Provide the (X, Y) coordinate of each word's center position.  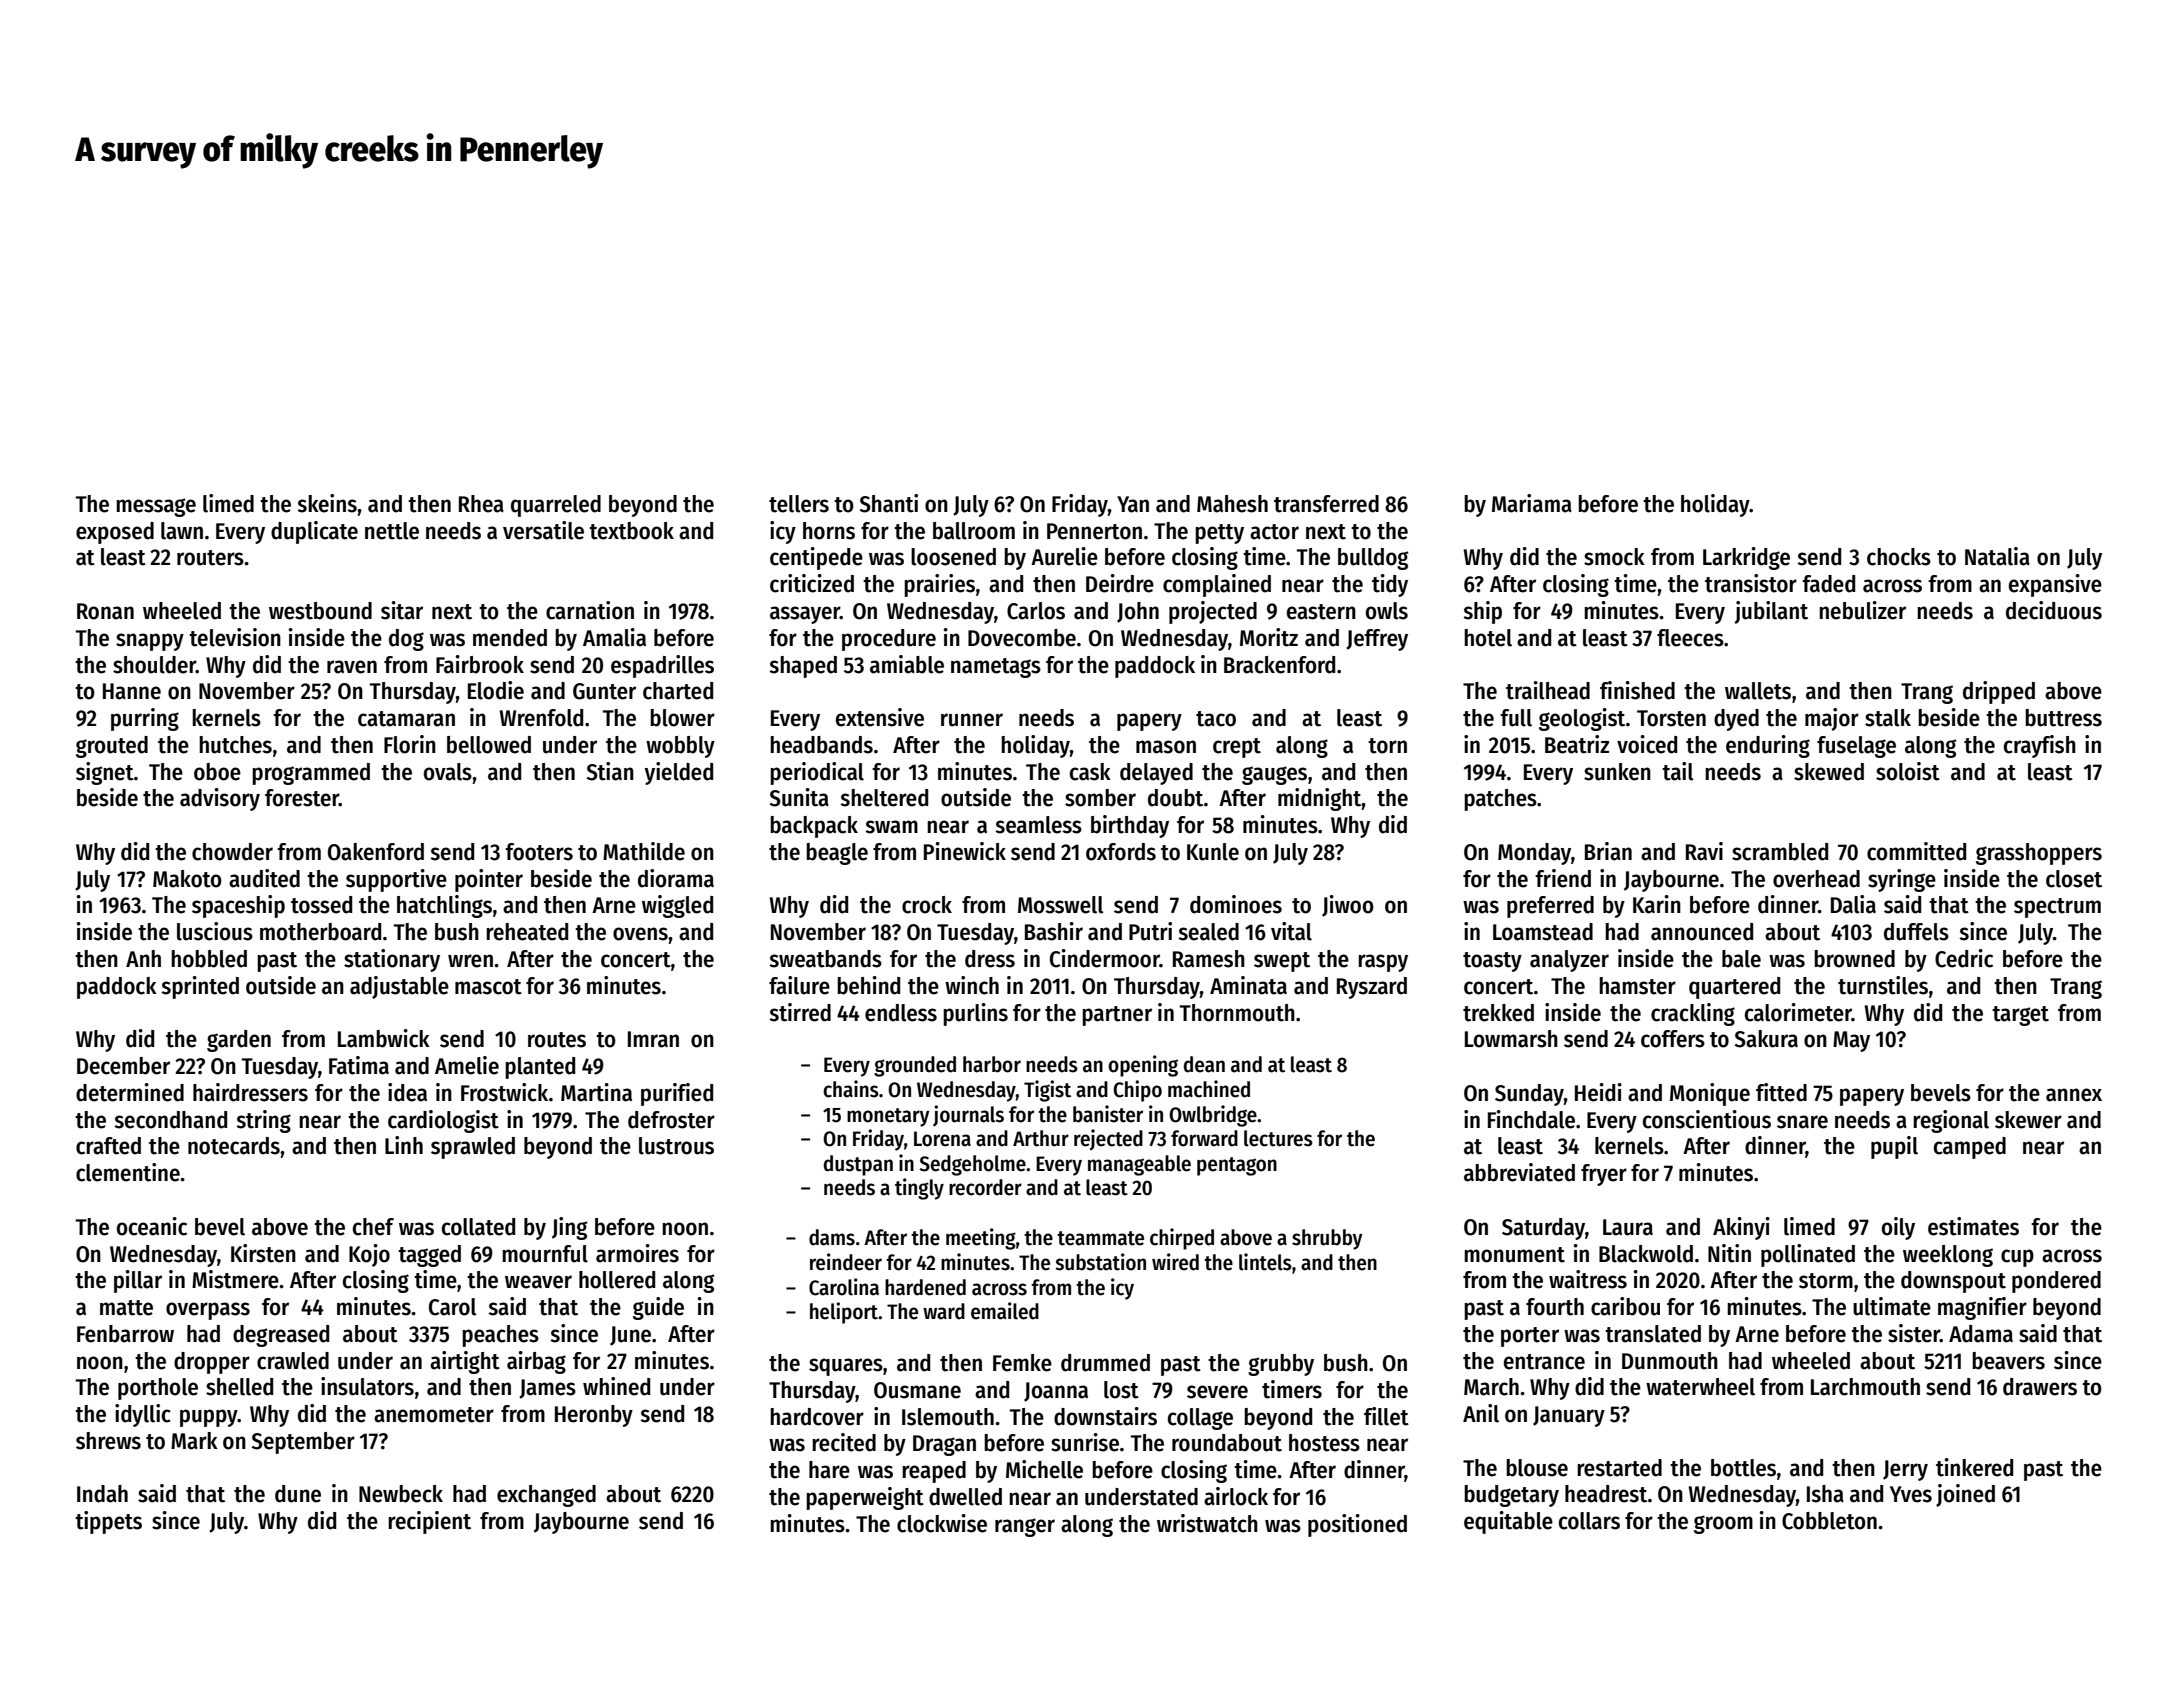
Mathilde (644, 851)
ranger (1025, 1527)
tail (1678, 771)
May (1851, 1041)
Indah (102, 1494)
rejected (1108, 1140)
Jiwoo (1348, 906)
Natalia (1997, 556)
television (235, 637)
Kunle (1213, 852)
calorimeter (1798, 1012)
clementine (128, 1172)
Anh (143, 958)
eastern (1321, 612)
